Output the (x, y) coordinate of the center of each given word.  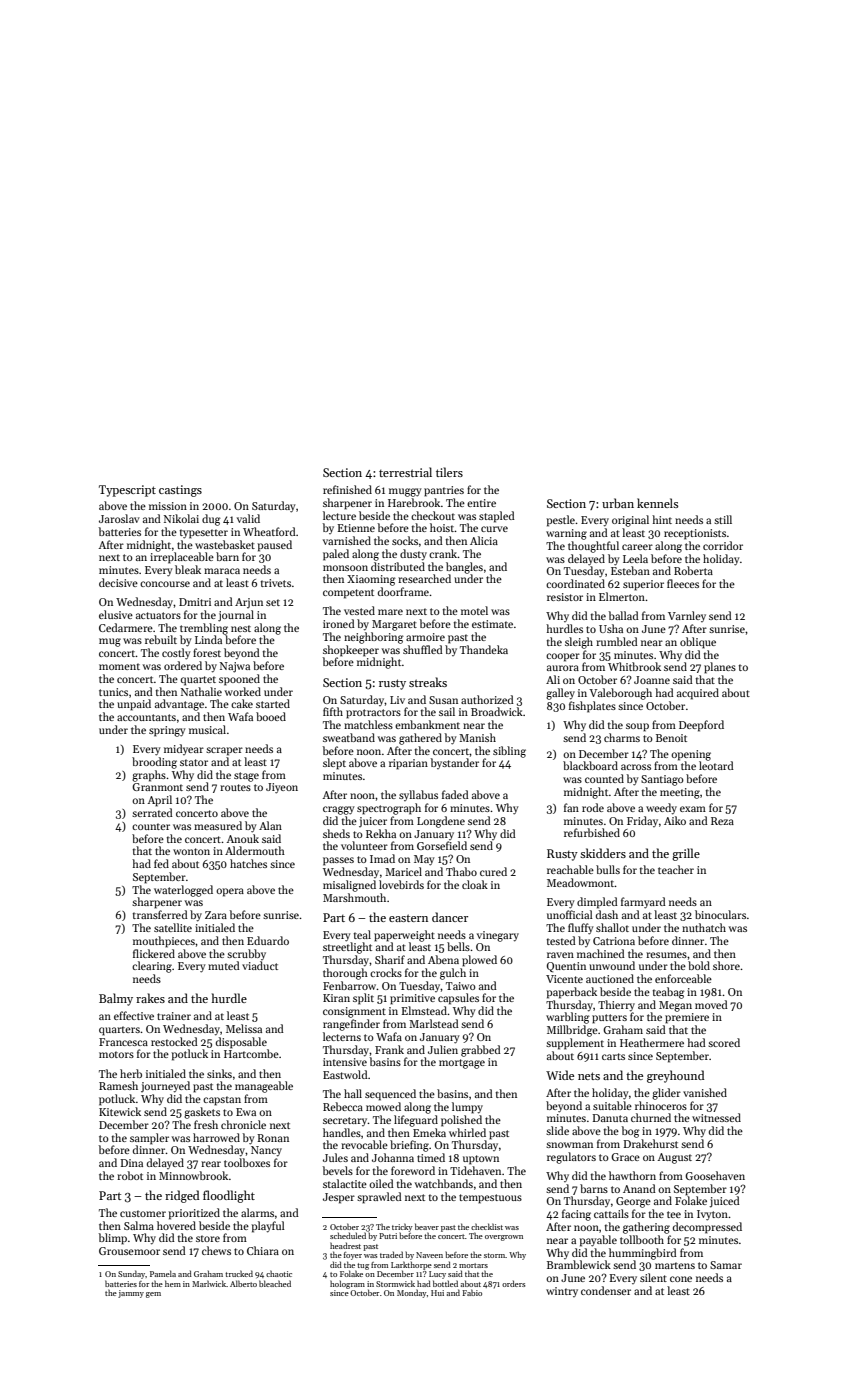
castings (180, 491)
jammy (131, 1294)
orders (513, 1283)
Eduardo (268, 940)
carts (613, 1056)
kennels (657, 503)
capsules (458, 999)
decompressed (707, 1228)
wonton (191, 851)
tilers (449, 472)
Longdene (441, 822)
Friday (642, 821)
